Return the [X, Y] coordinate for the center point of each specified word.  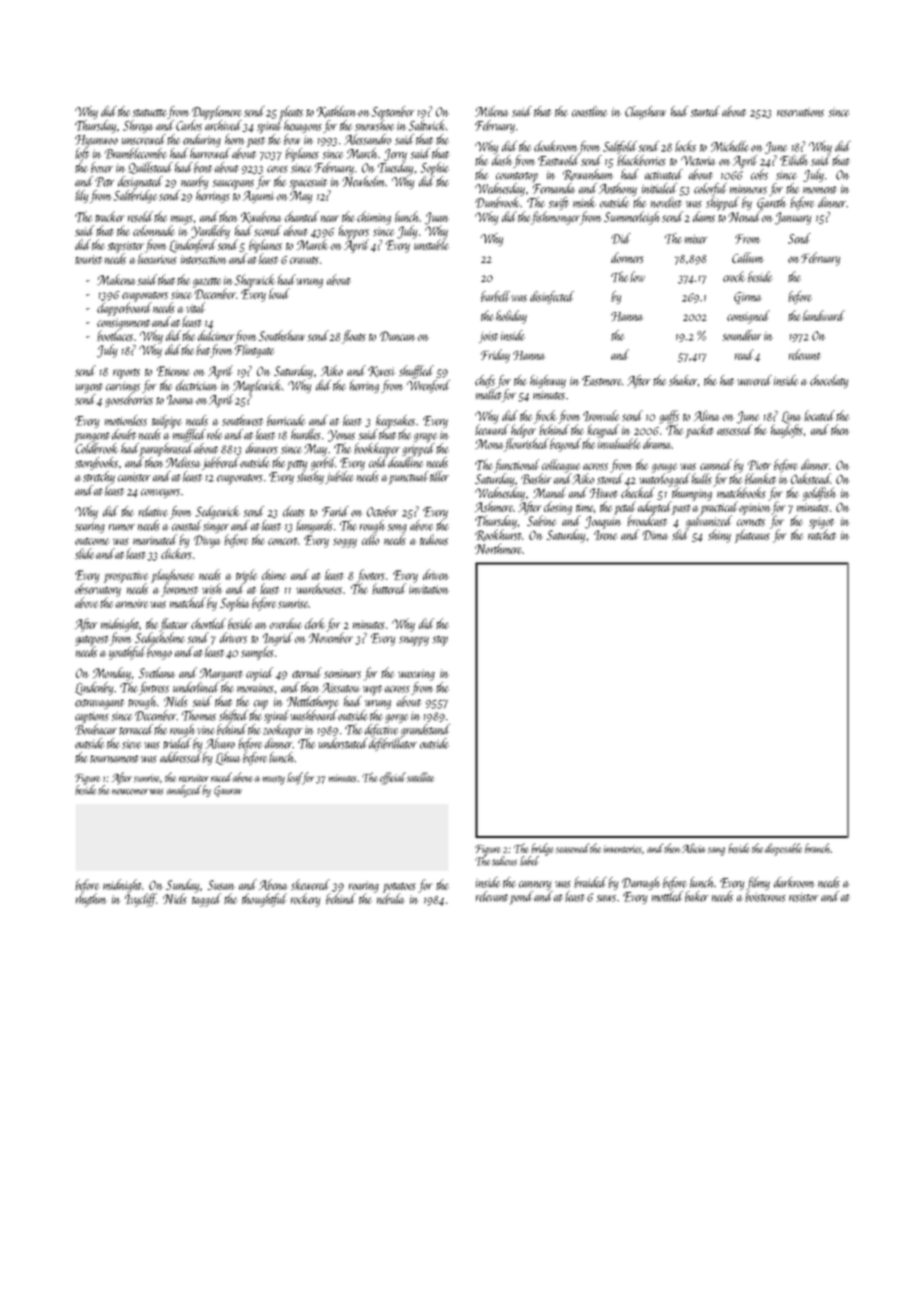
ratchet [822, 534]
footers [371, 576]
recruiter [194, 778]
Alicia [694, 848]
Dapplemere [217, 113]
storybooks [96, 463]
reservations [800, 112]
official [393, 778]
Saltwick [427, 125]
